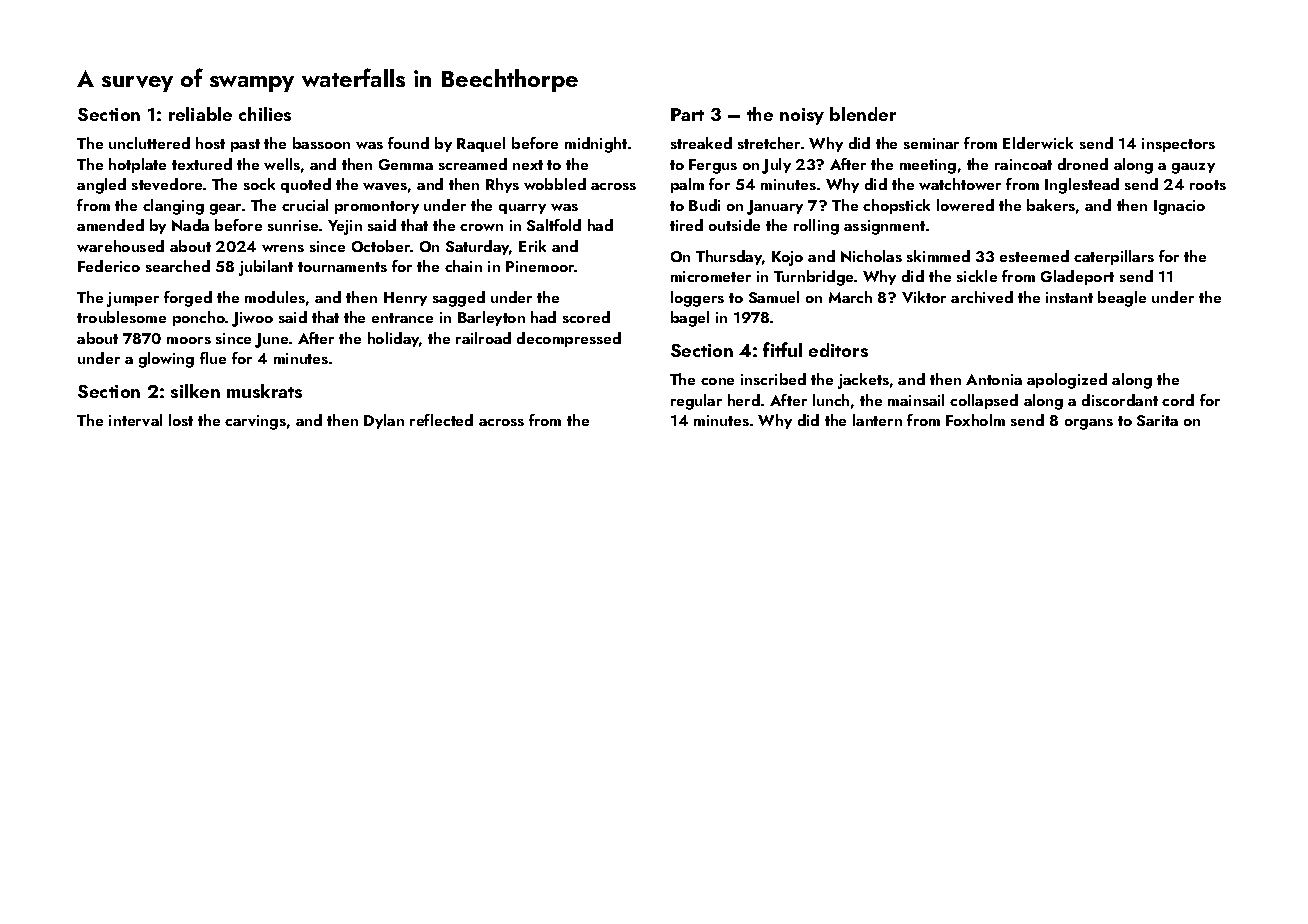  I want to click on skimmed, so click(938, 256).
